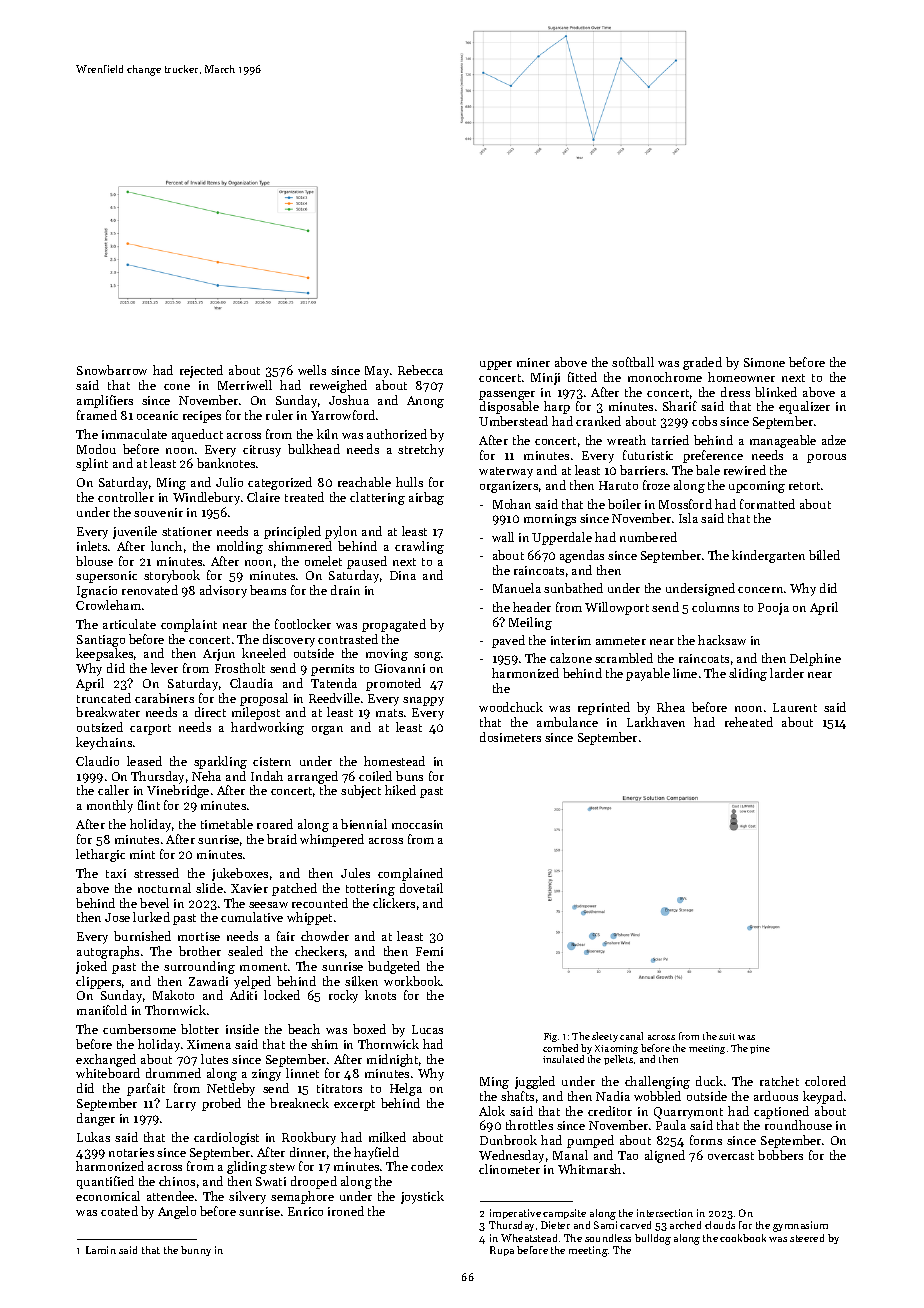  I want to click on Lucas, so click(427, 1029).
